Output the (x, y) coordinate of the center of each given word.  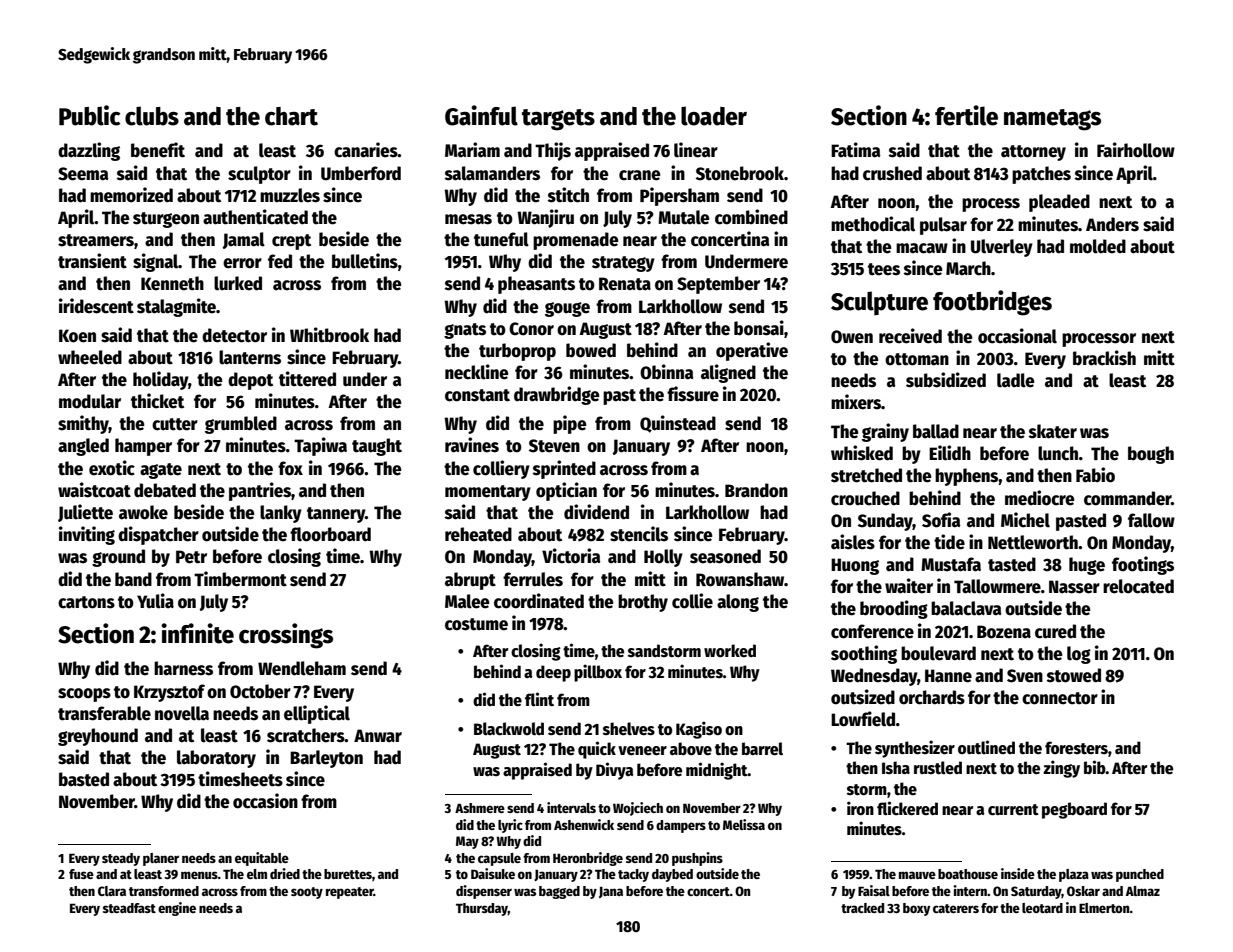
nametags (1052, 120)
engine (177, 909)
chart (291, 116)
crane (639, 175)
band (133, 579)
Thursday (482, 909)
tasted (1012, 564)
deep (553, 673)
